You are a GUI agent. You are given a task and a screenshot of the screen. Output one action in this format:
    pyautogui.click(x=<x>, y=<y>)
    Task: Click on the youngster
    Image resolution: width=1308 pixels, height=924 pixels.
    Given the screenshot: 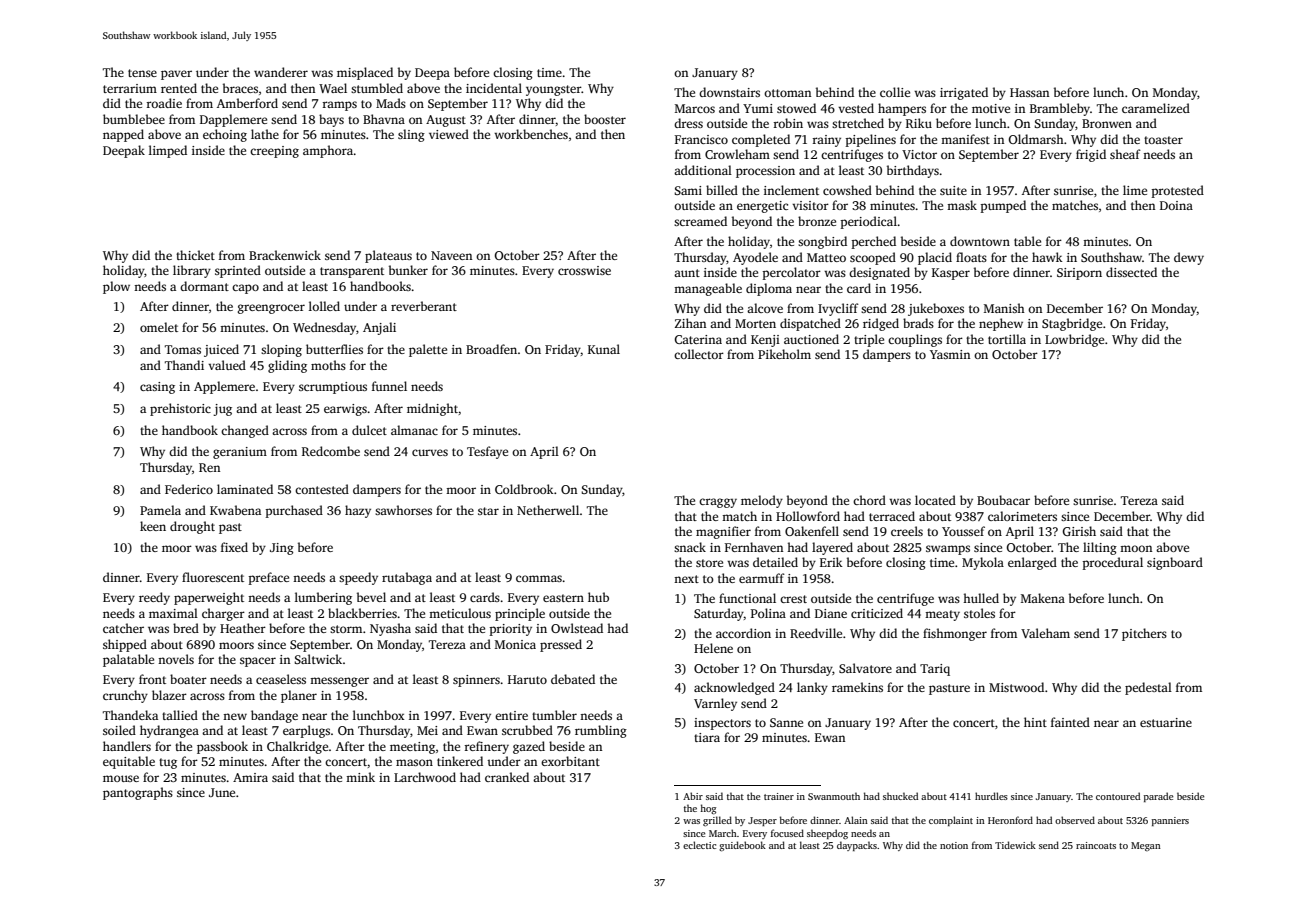 What is the action you would take?
    pyautogui.click(x=553, y=90)
